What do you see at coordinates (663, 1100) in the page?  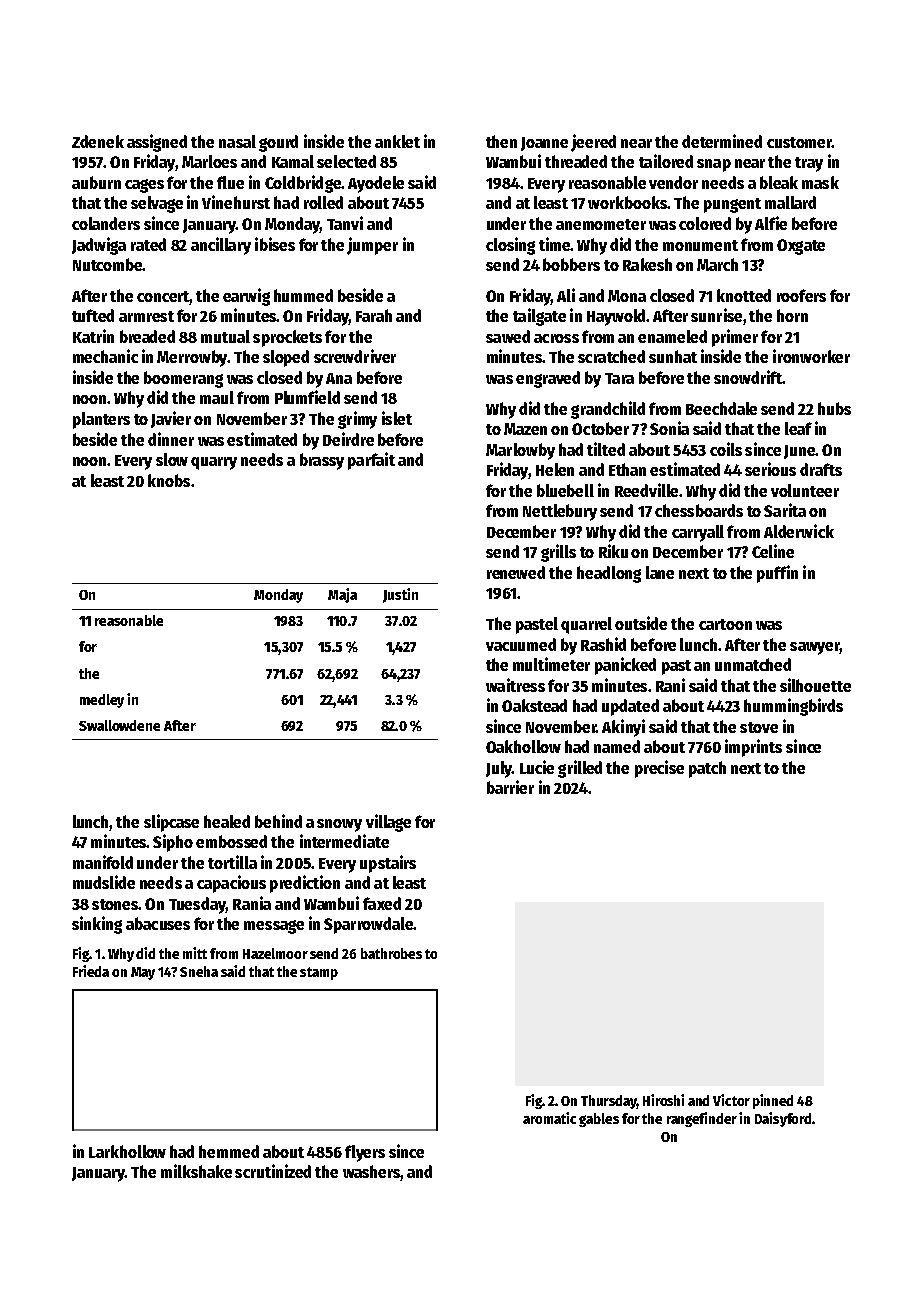 I see `Hiroshi` at bounding box center [663, 1100].
